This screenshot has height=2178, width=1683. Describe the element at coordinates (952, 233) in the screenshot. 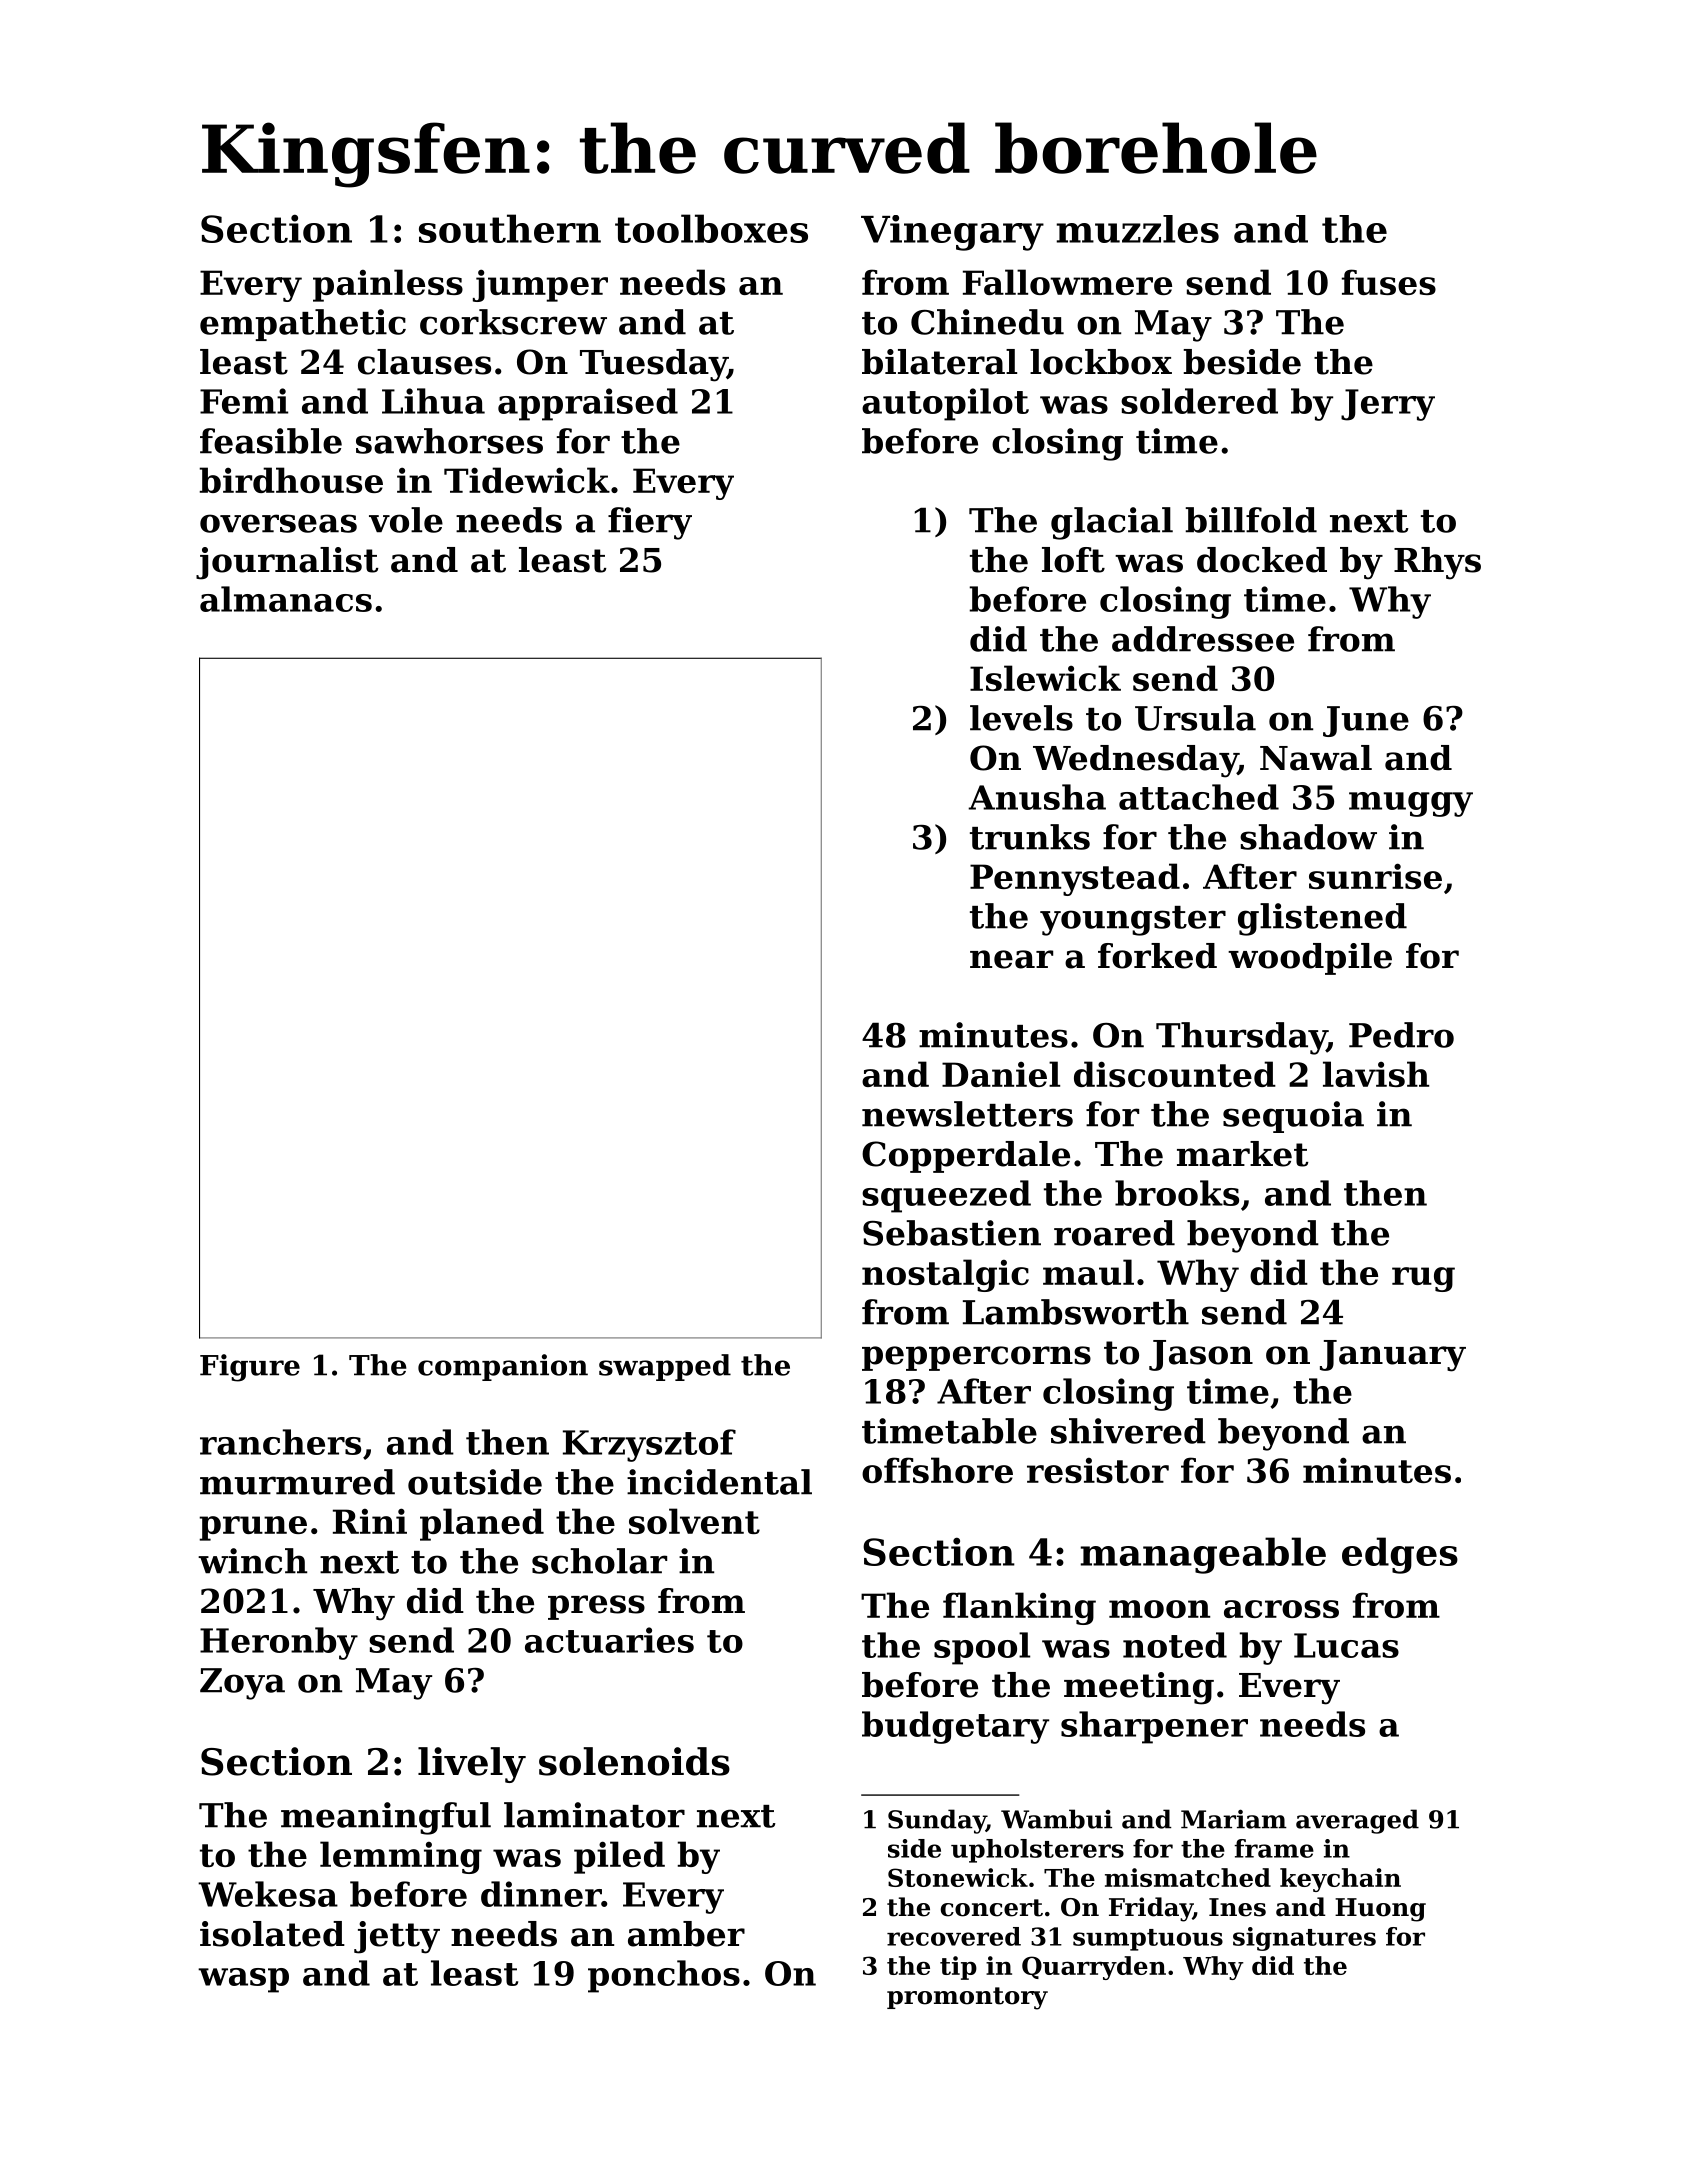

I see `Vinegary` at that location.
